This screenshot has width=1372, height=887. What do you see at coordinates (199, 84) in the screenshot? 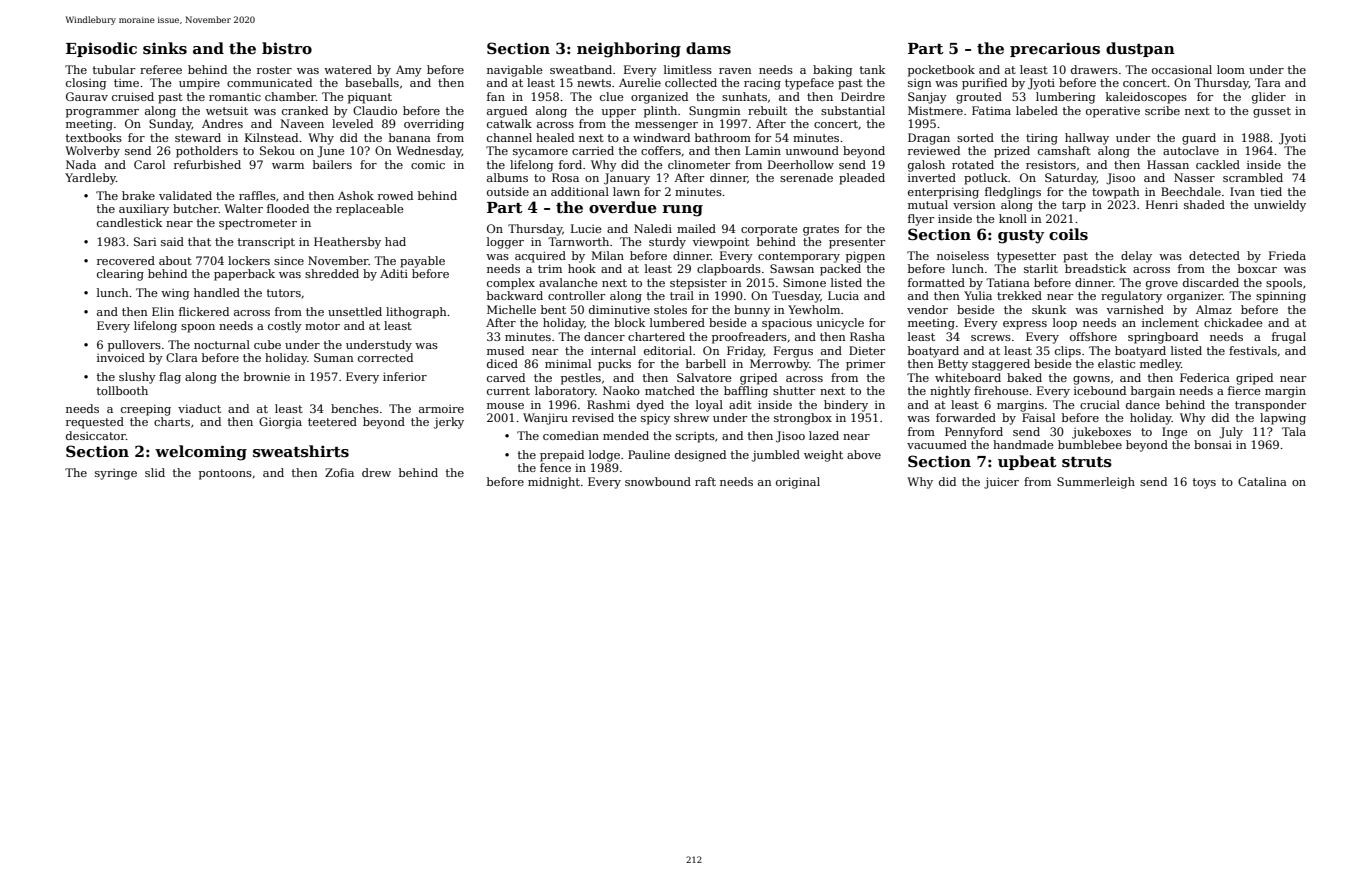
I see `umpire` at bounding box center [199, 84].
